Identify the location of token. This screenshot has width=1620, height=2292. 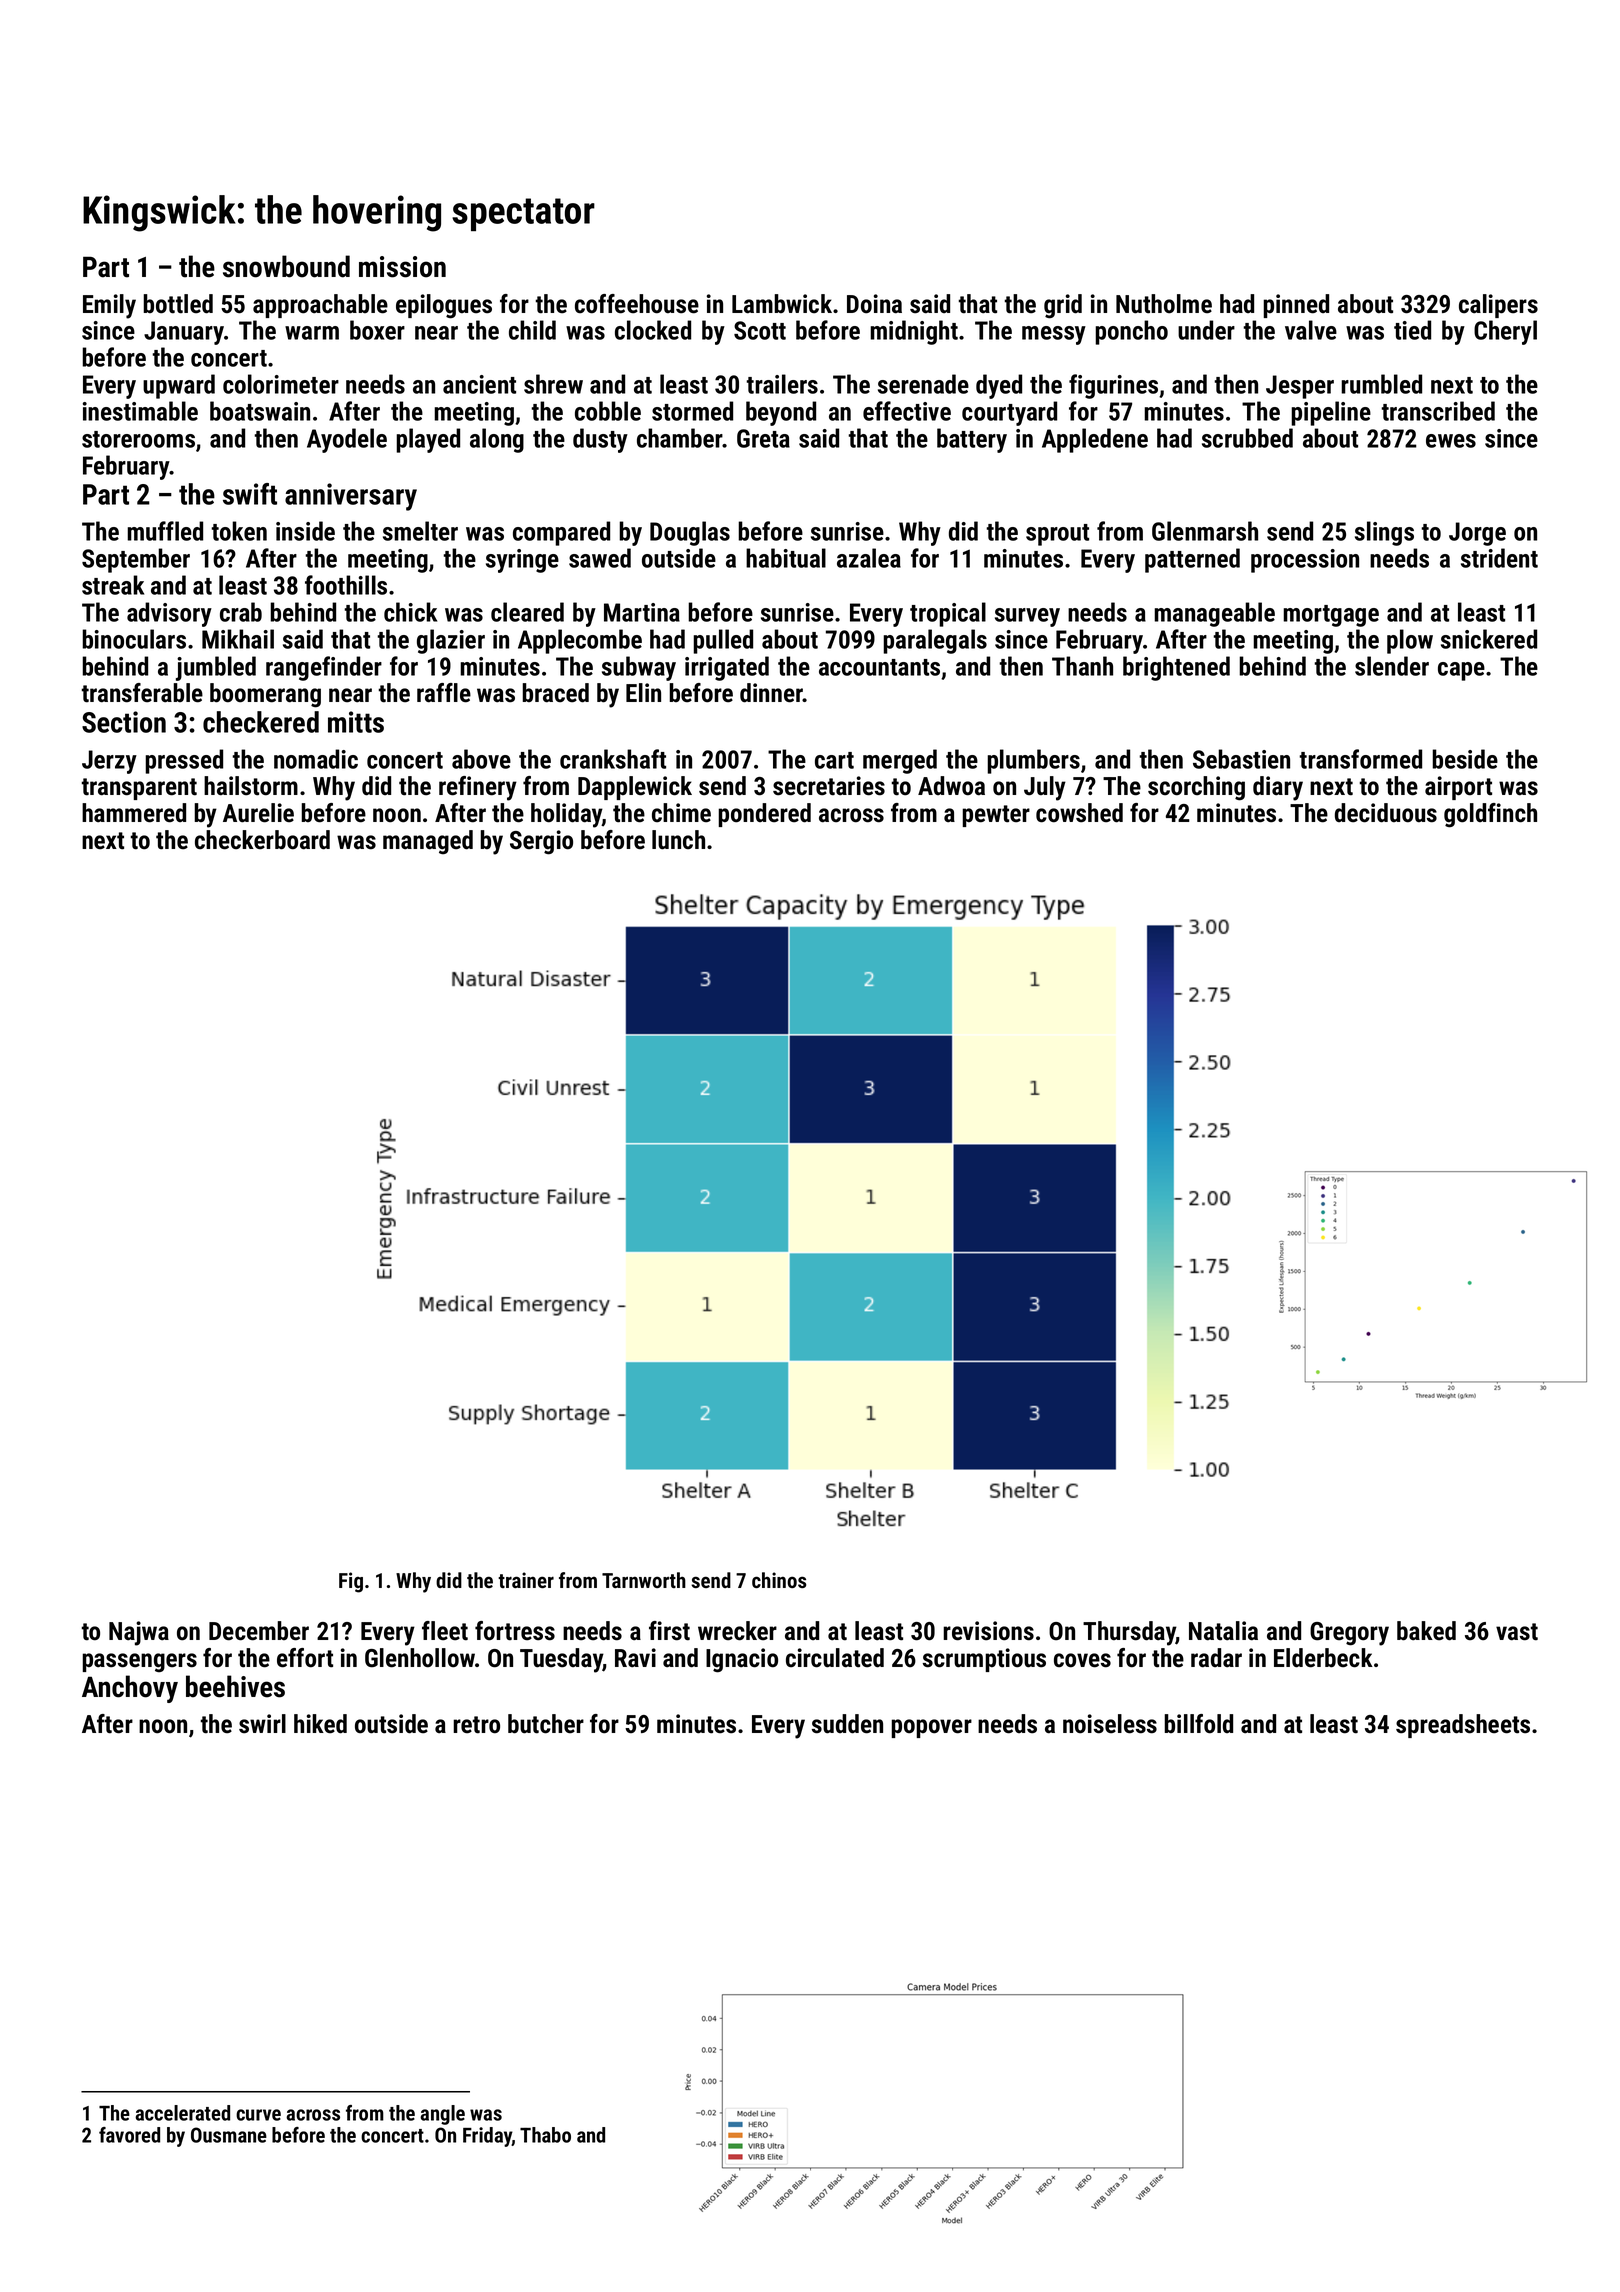
(239, 531).
